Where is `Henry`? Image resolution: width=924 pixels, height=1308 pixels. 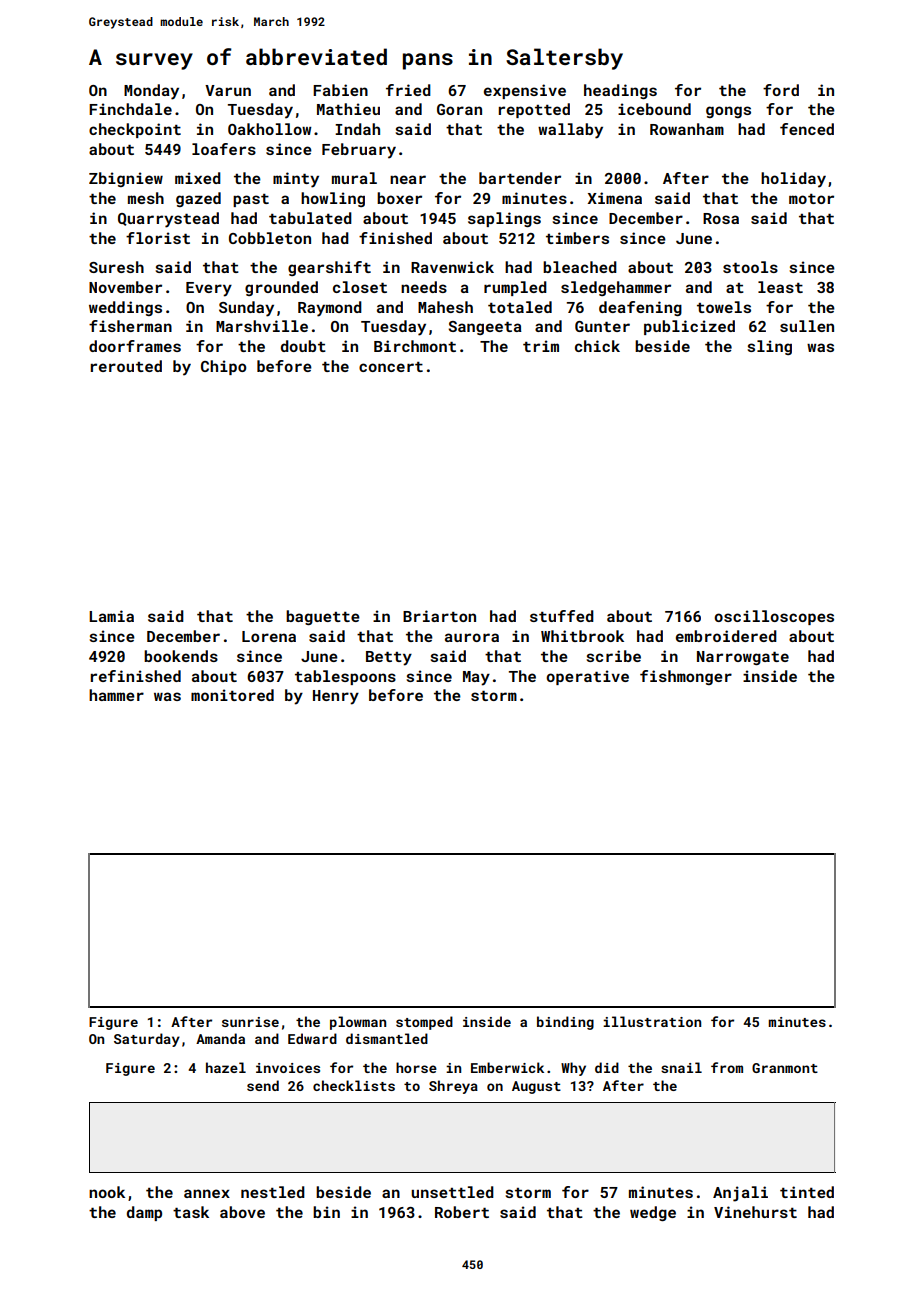
Henry is located at coordinates (336, 697).
